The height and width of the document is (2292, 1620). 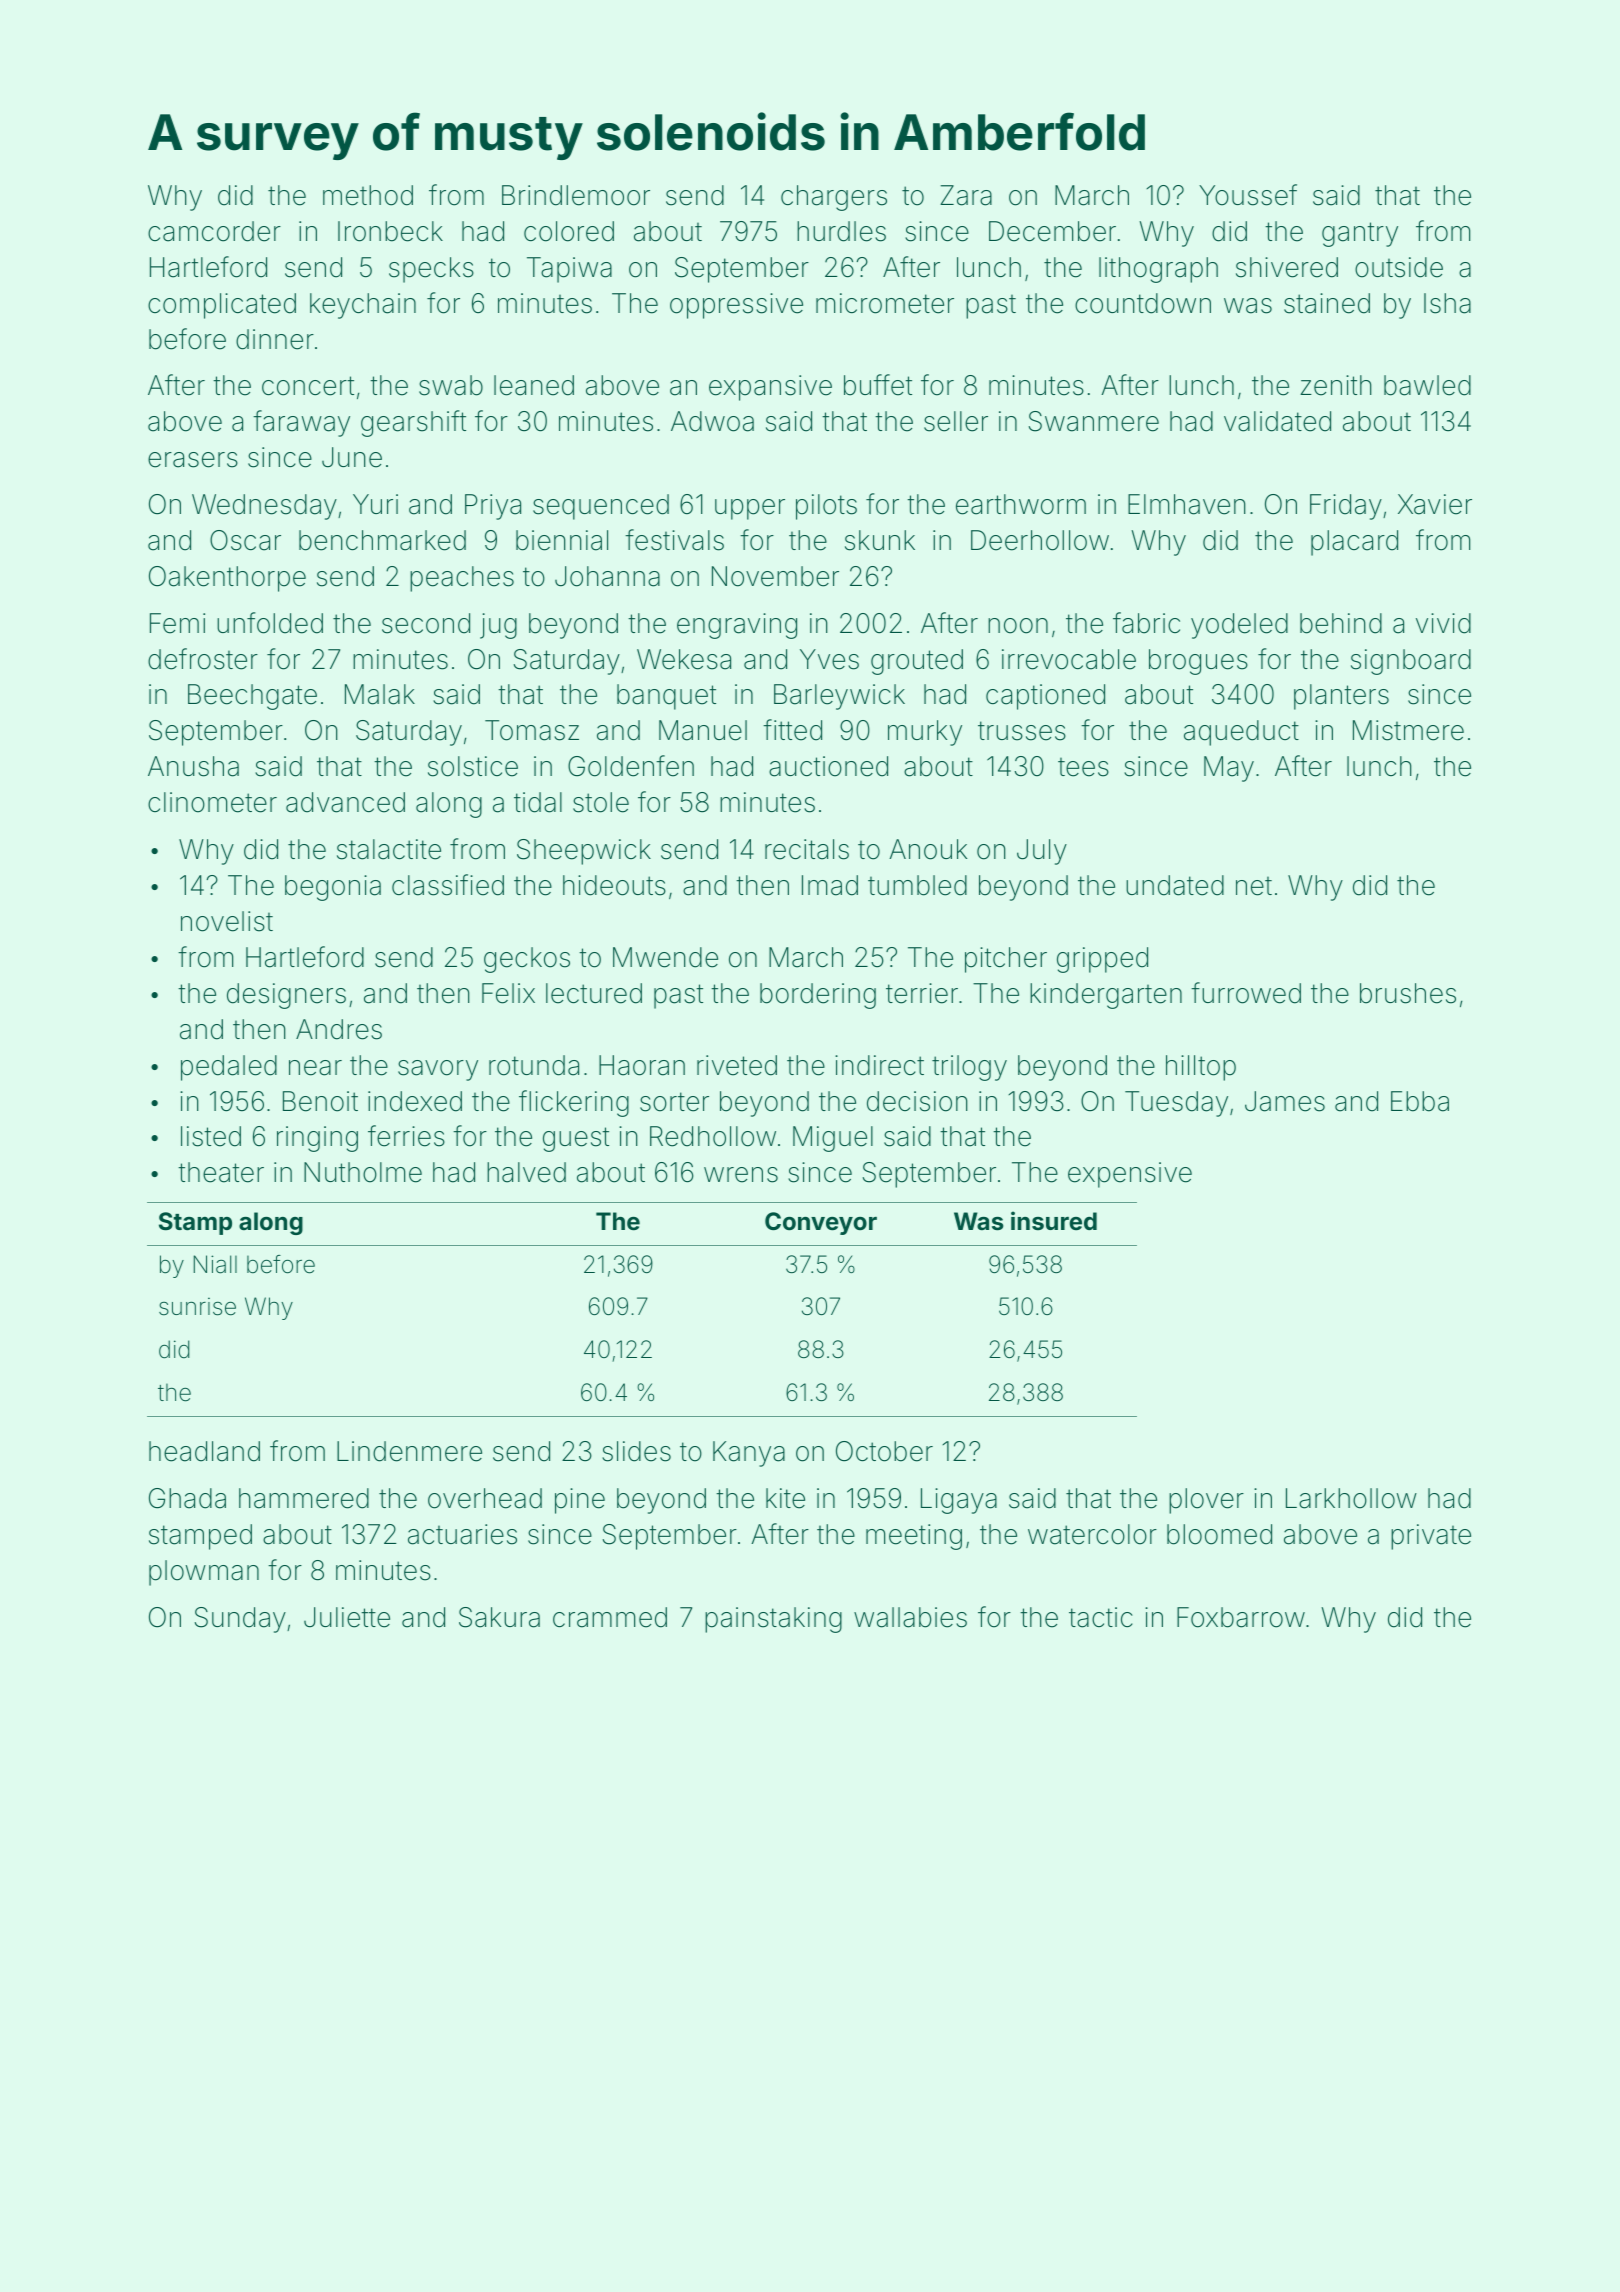 What do you see at coordinates (1285, 1101) in the document?
I see `James` at bounding box center [1285, 1101].
